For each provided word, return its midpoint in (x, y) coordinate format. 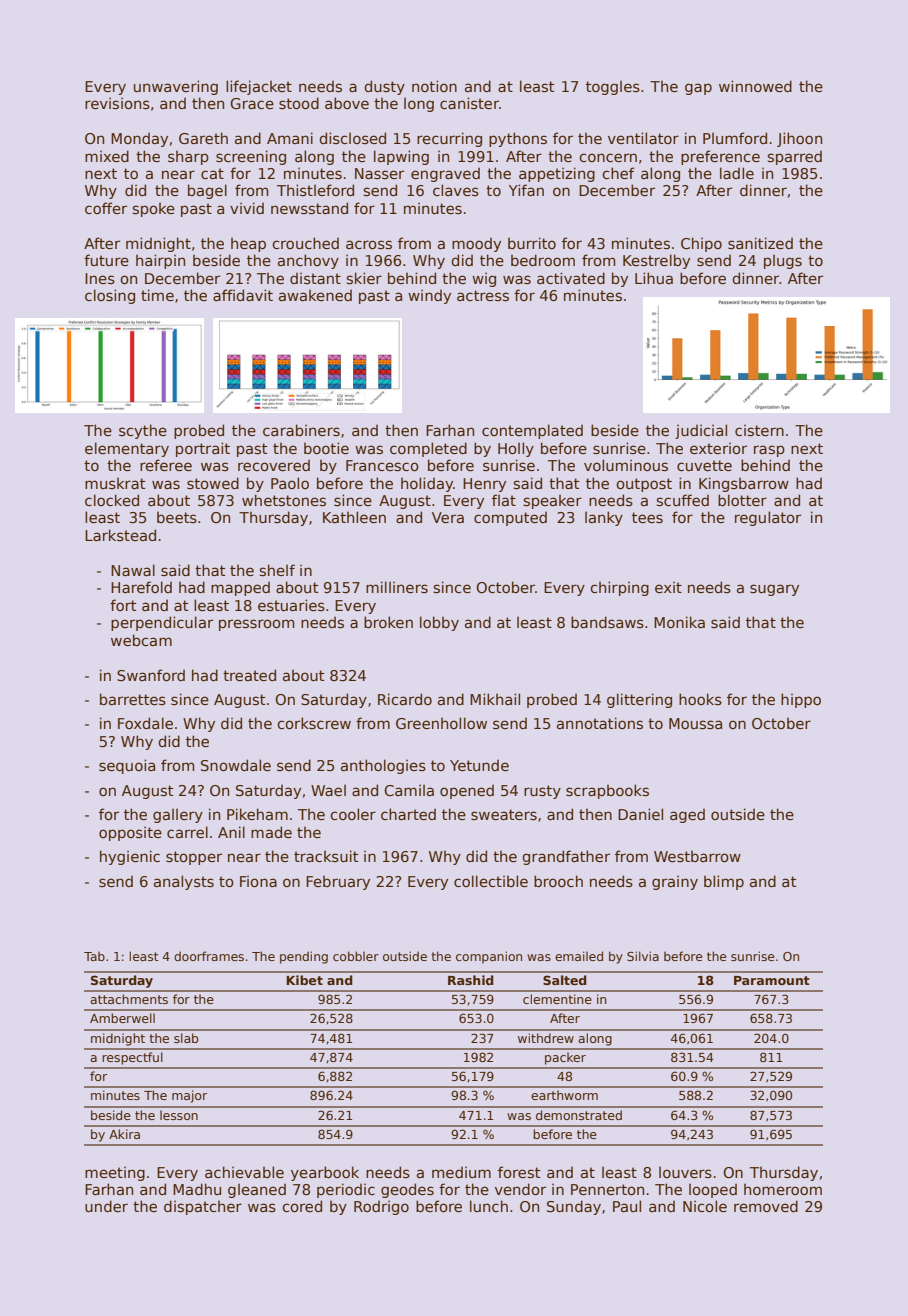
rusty (542, 792)
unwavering (176, 87)
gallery (178, 815)
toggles (613, 87)
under (106, 1206)
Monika (679, 622)
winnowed (755, 86)
